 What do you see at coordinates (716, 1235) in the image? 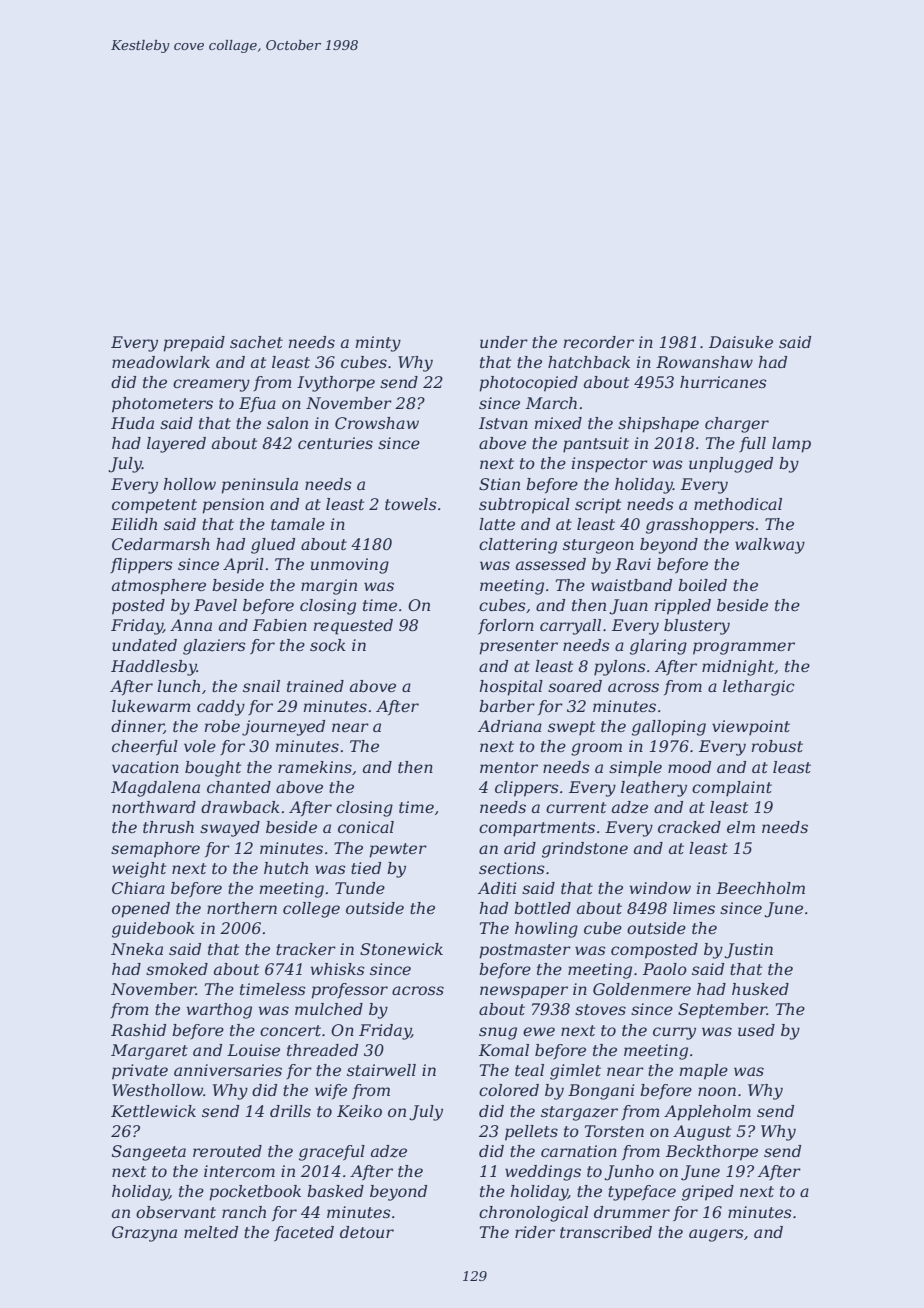
I see `augers` at bounding box center [716, 1235].
